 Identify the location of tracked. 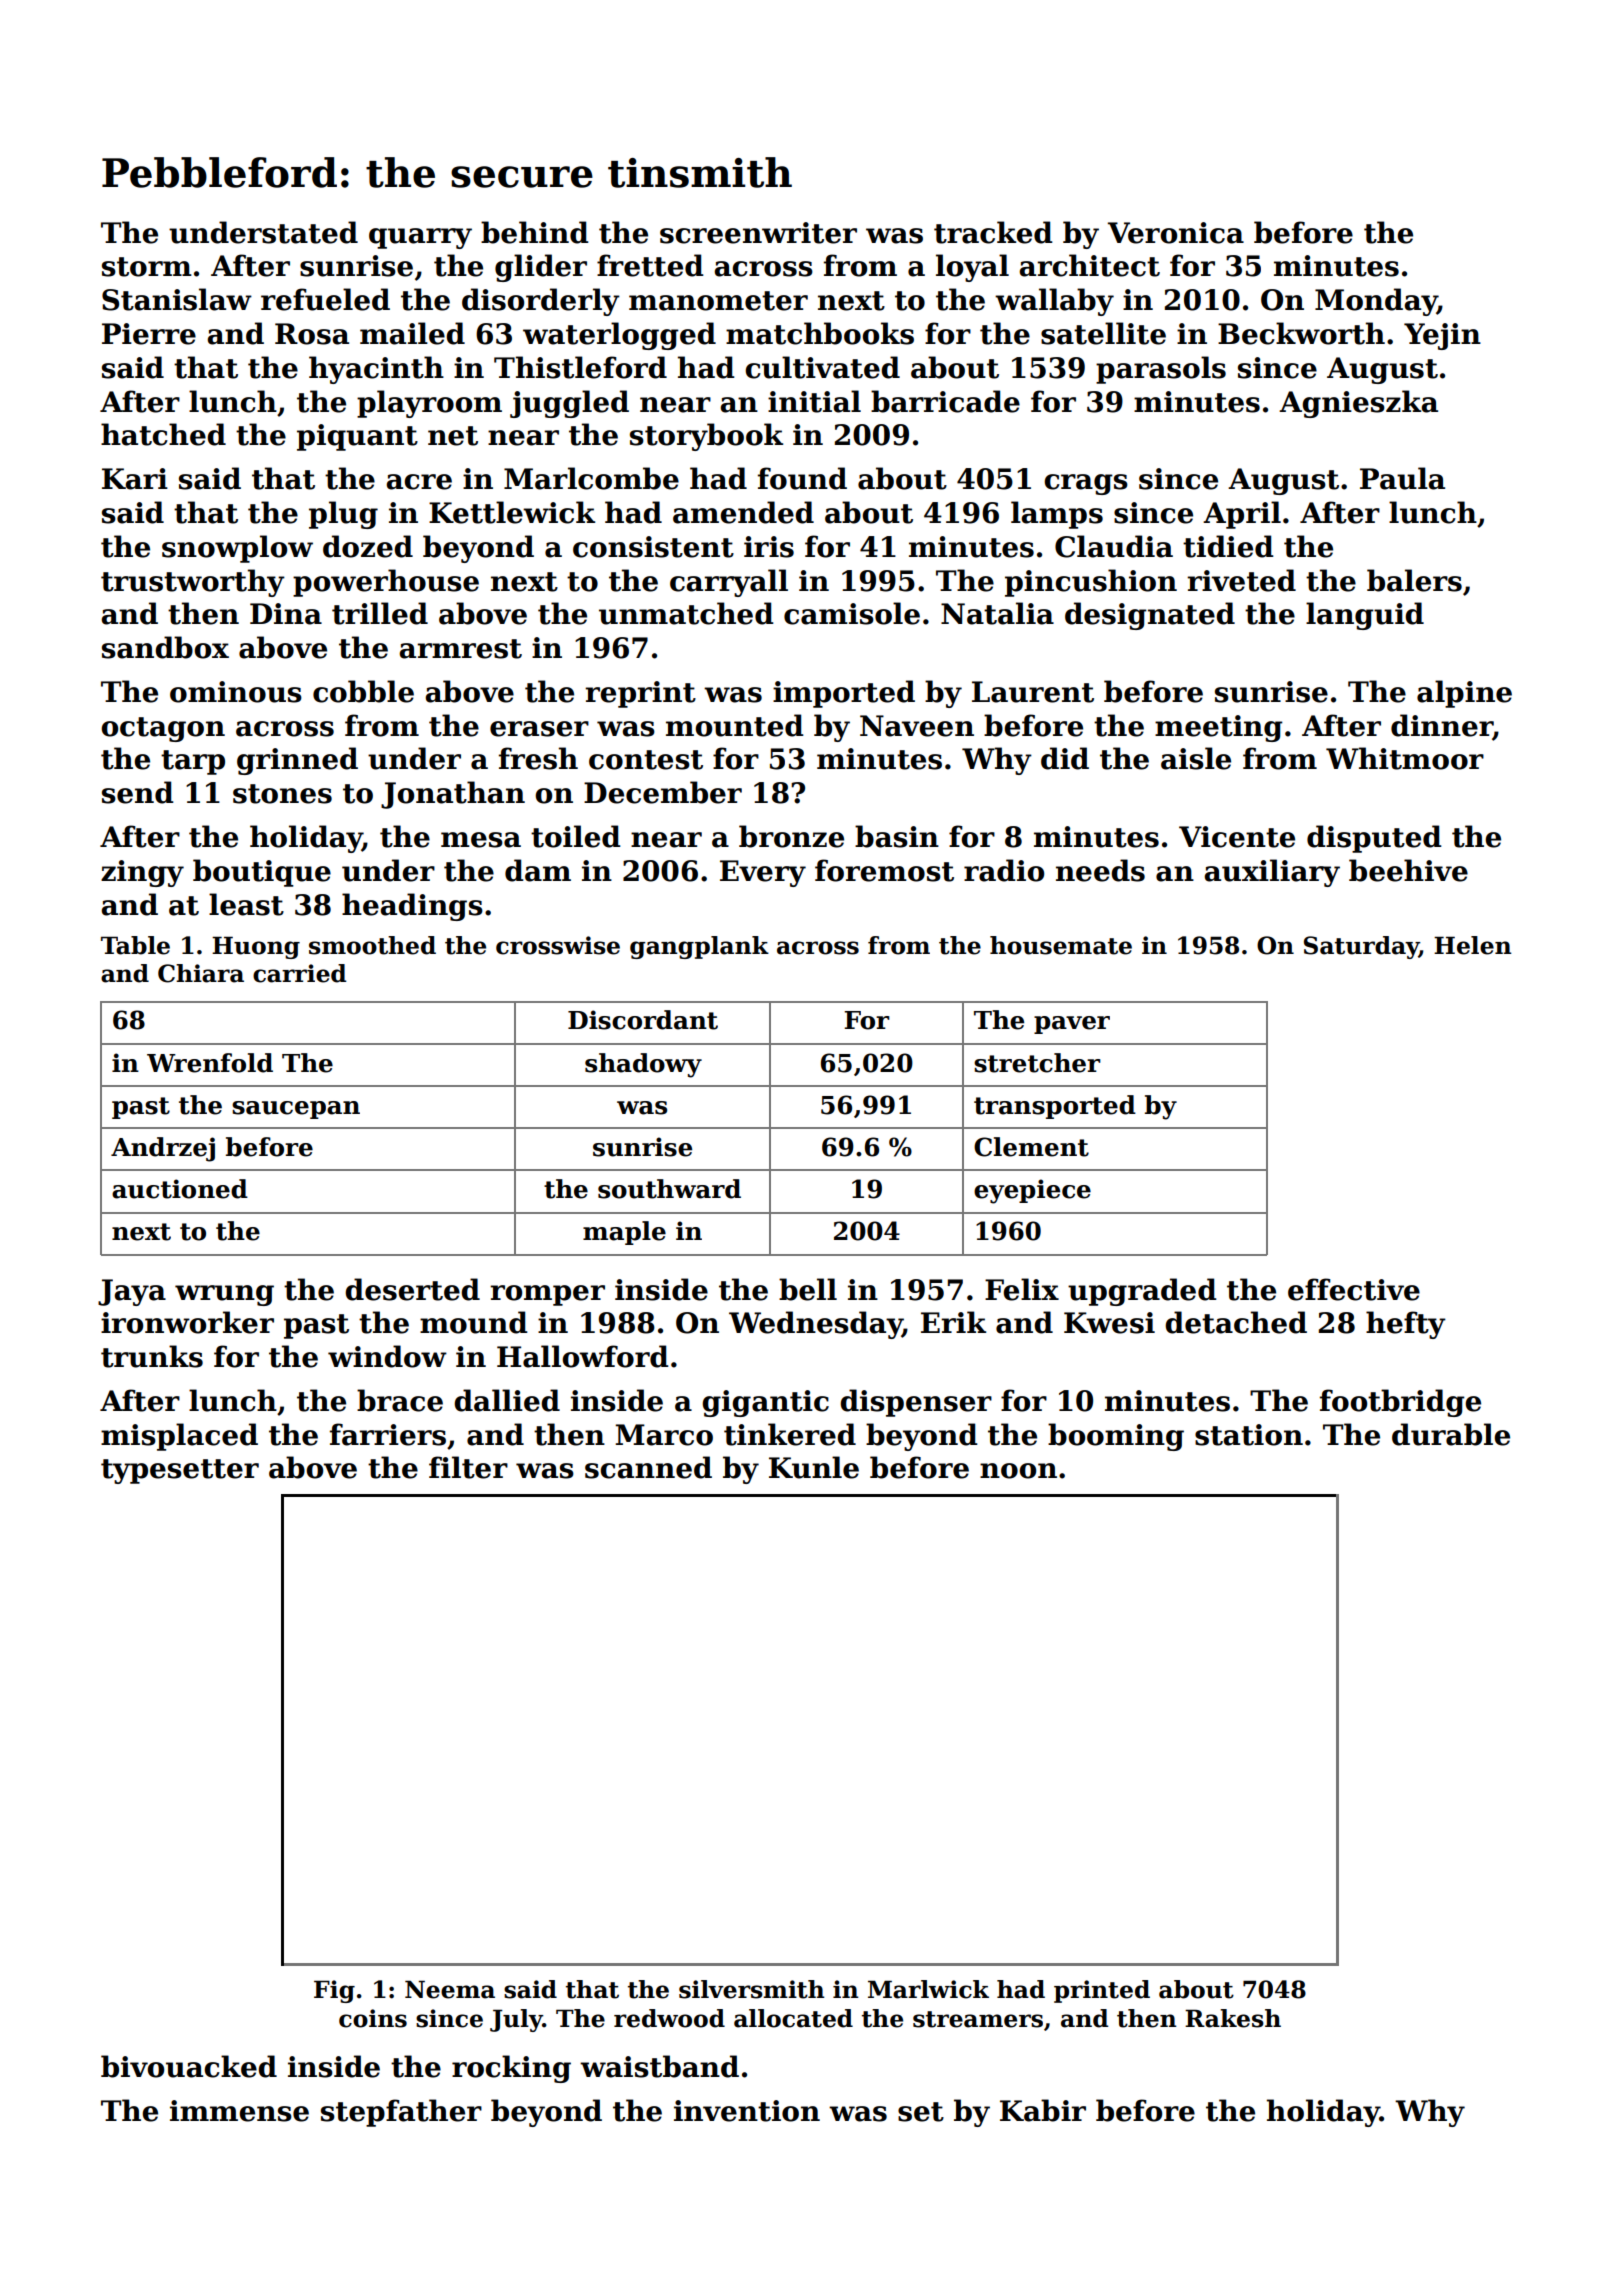
(993, 232).
